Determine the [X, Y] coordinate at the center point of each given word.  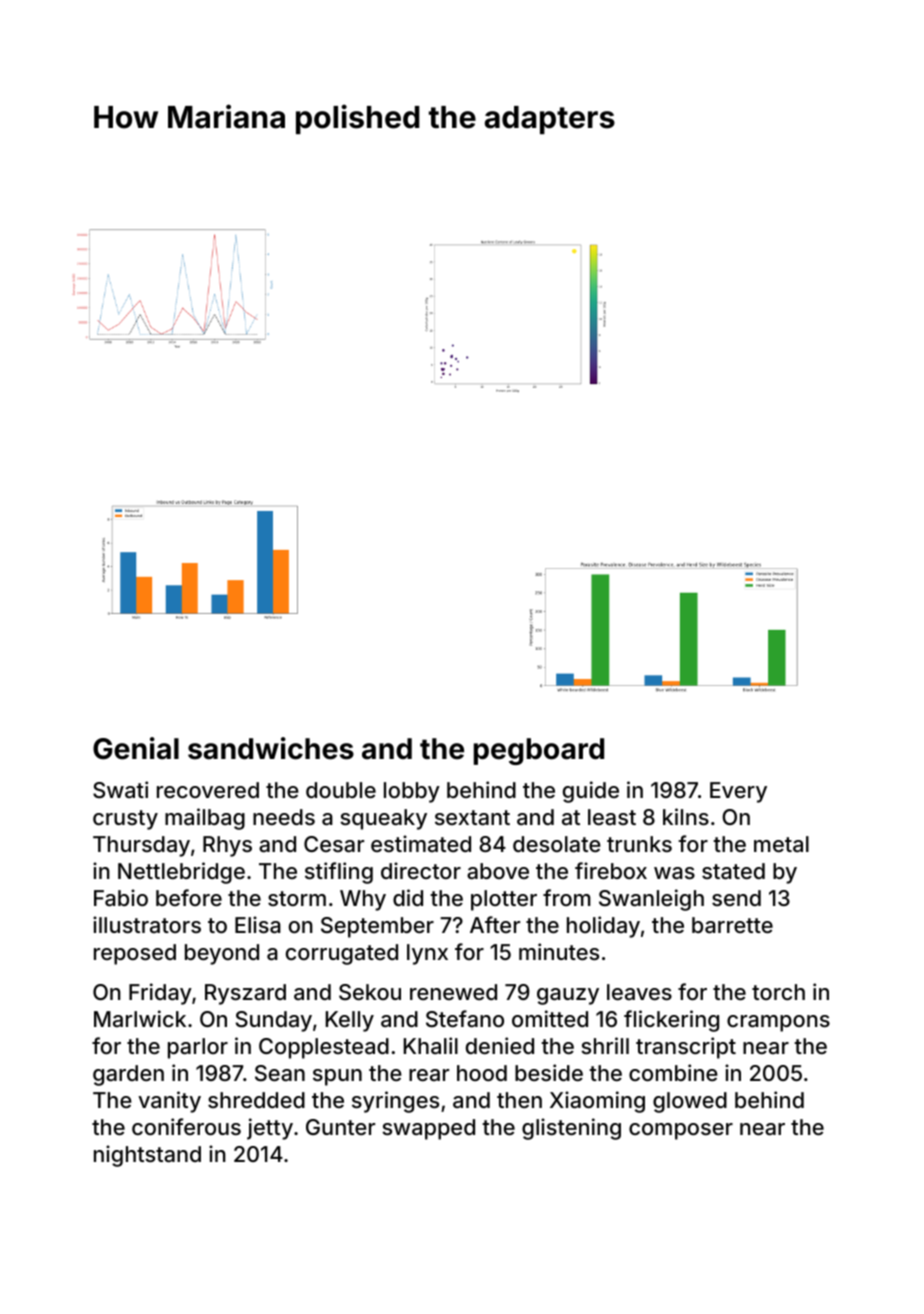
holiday [603, 927]
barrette [732, 925]
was [674, 873]
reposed [135, 954]
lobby [412, 792]
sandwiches [271, 748]
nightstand [147, 1156]
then [519, 1100]
